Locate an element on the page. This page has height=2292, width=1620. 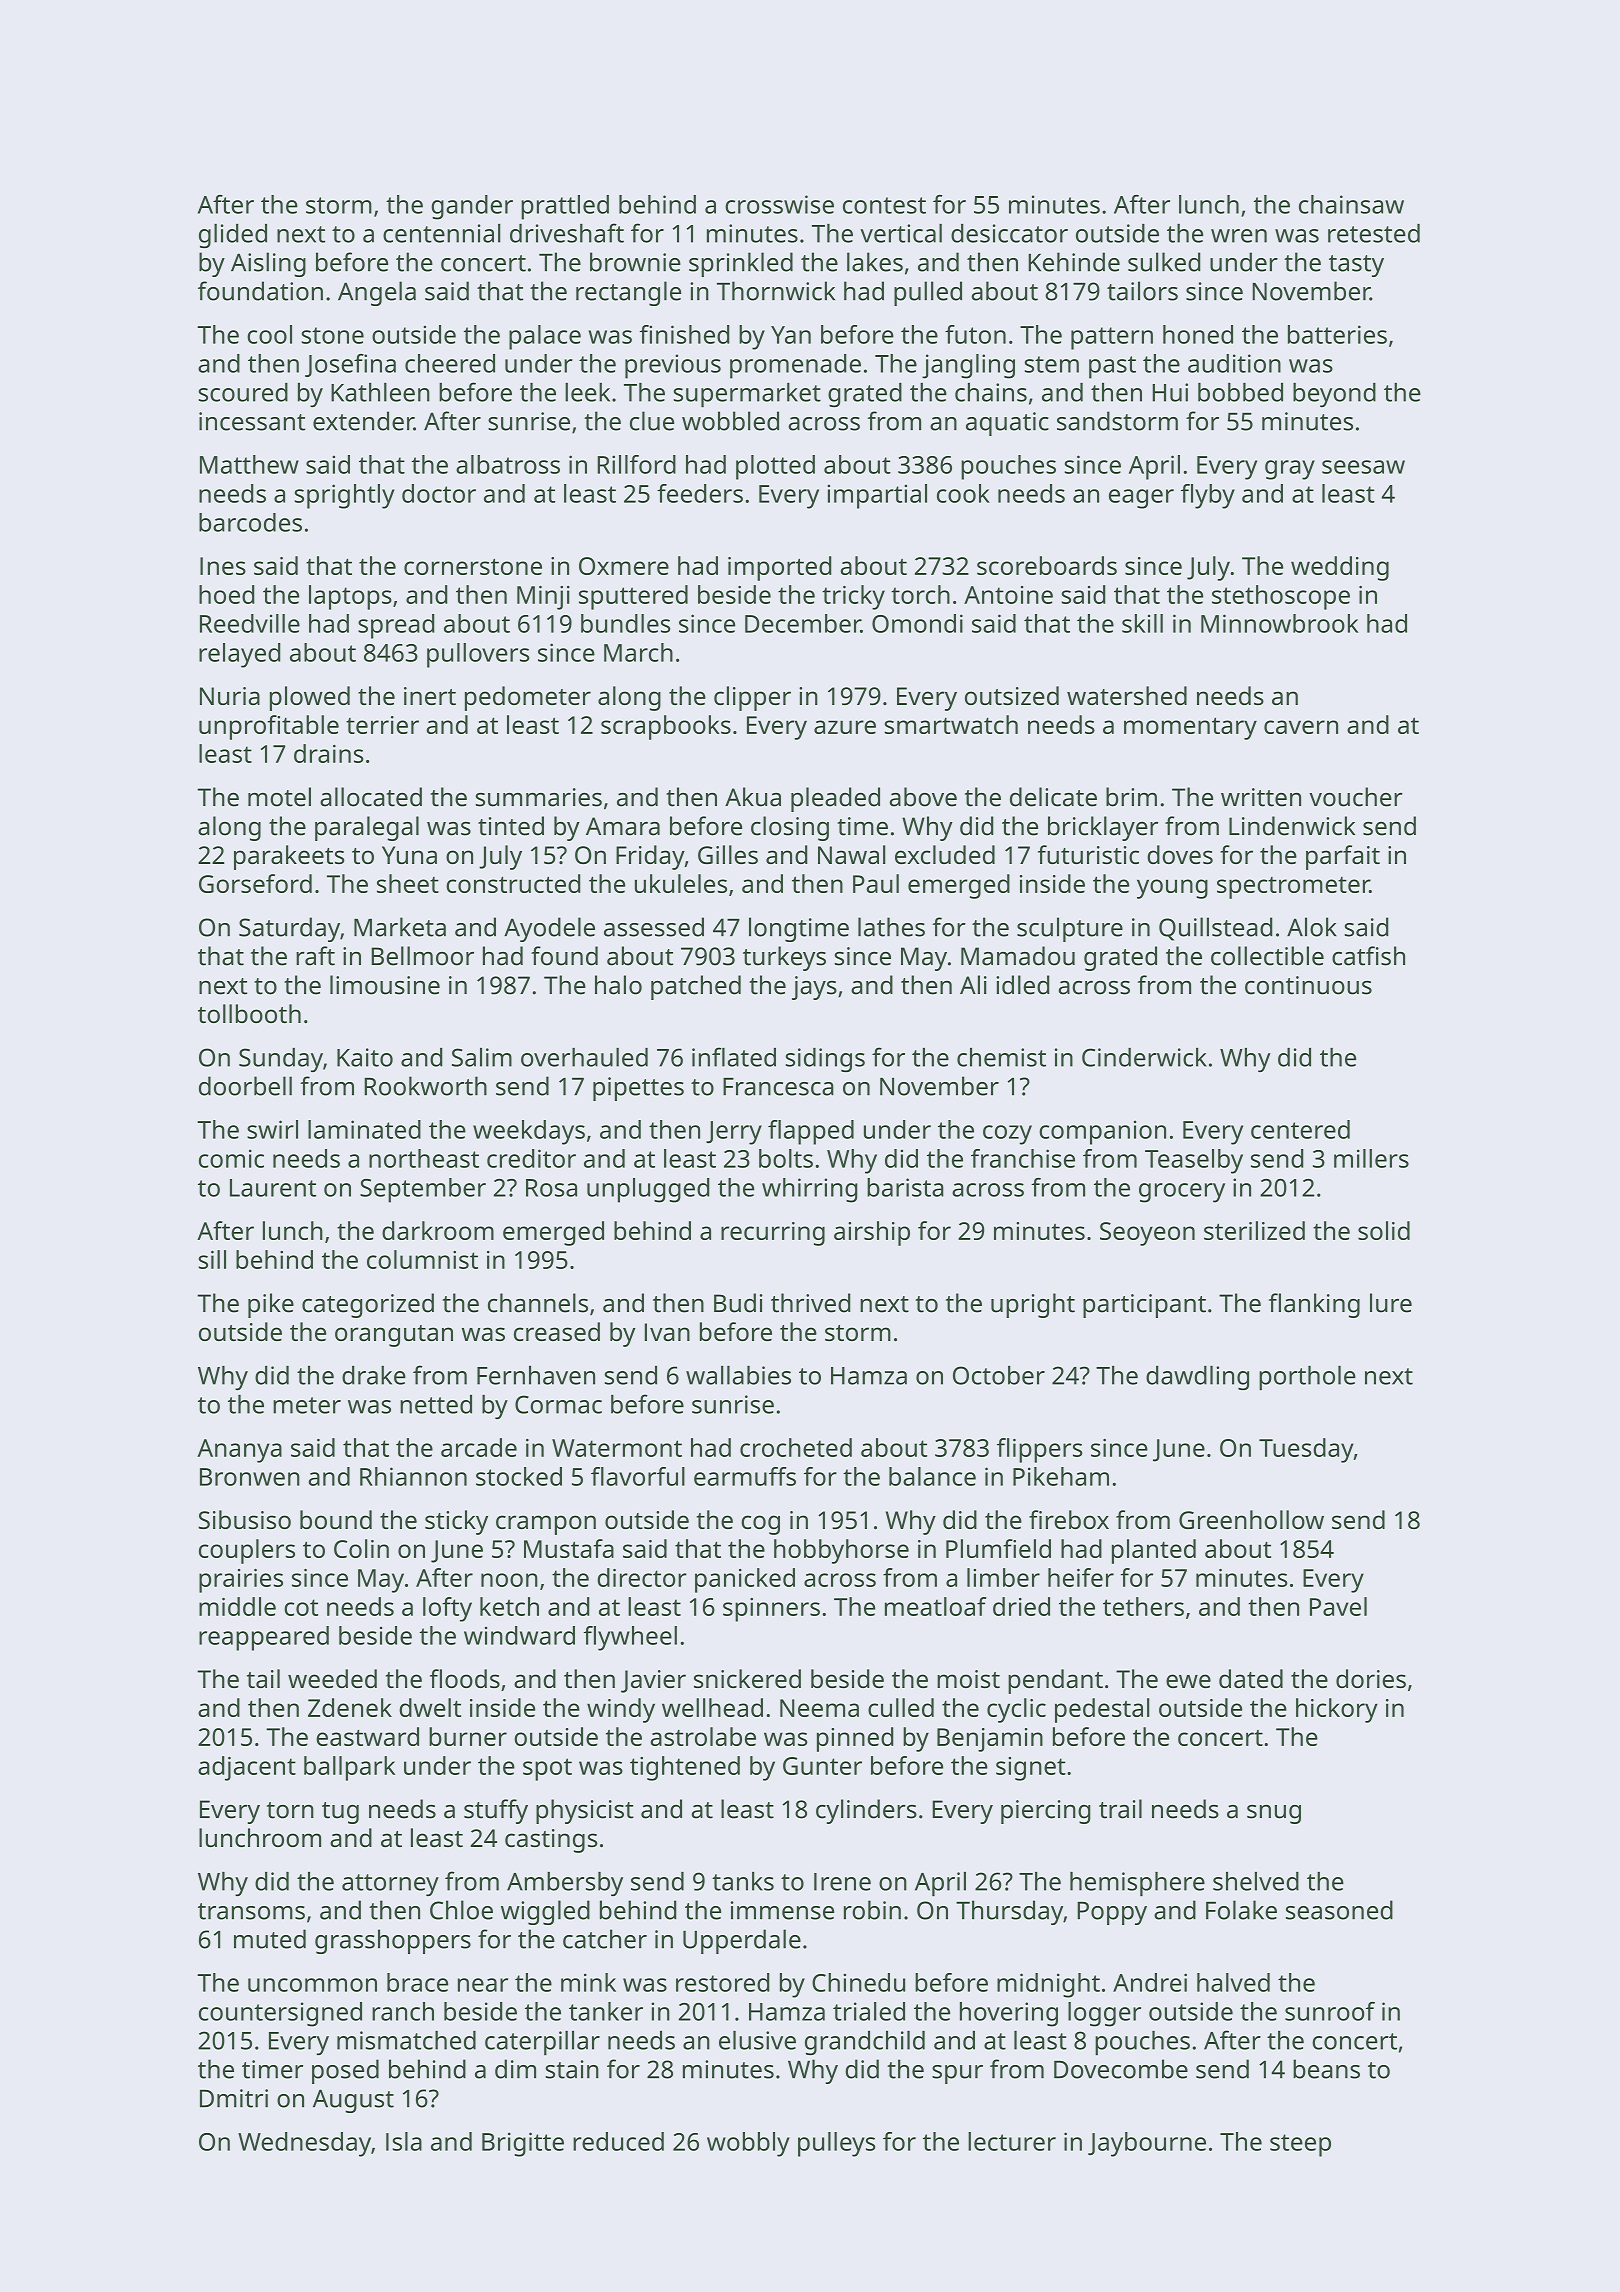
scoured is located at coordinates (243, 392).
